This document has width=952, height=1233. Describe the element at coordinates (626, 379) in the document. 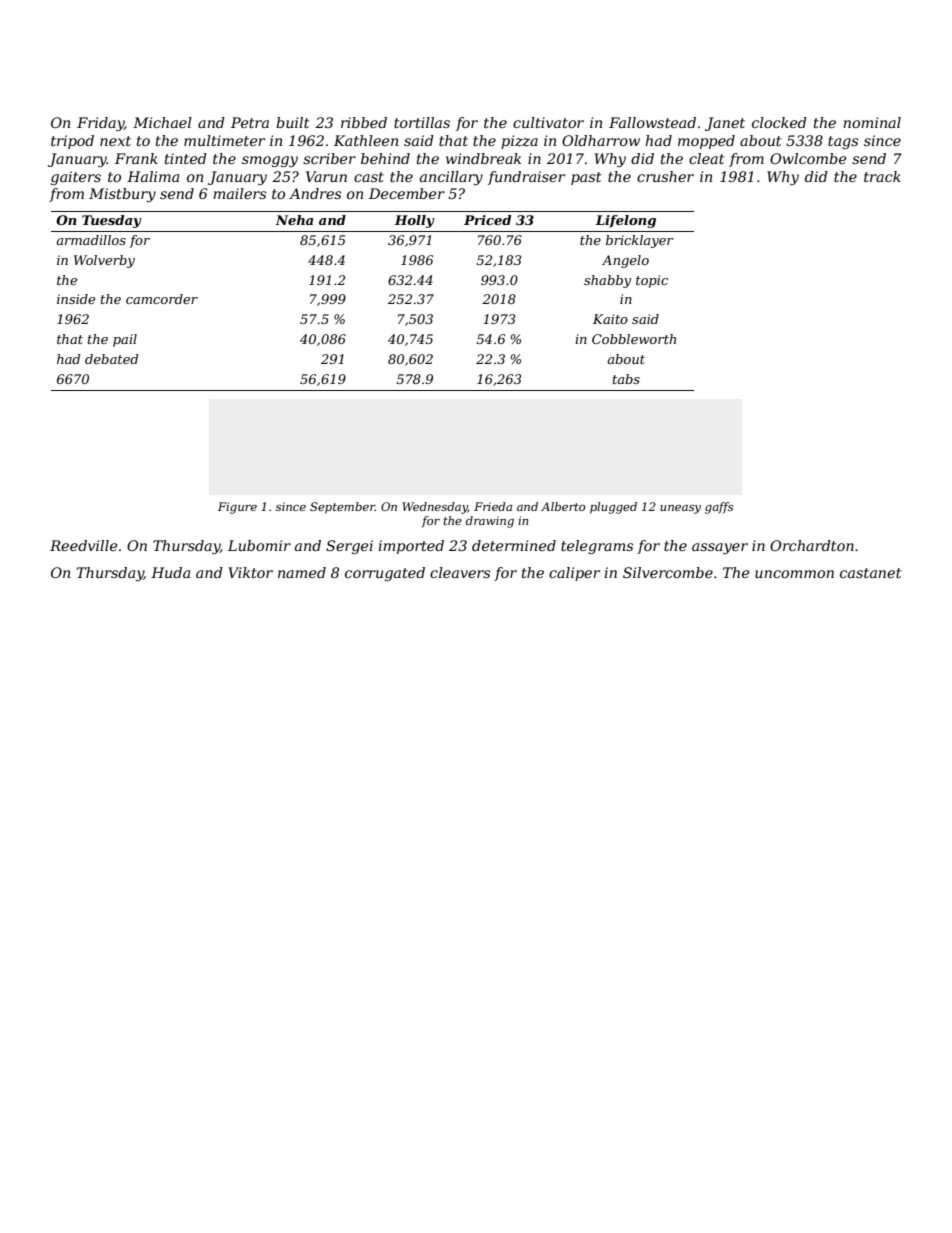

I see `tabs` at that location.
